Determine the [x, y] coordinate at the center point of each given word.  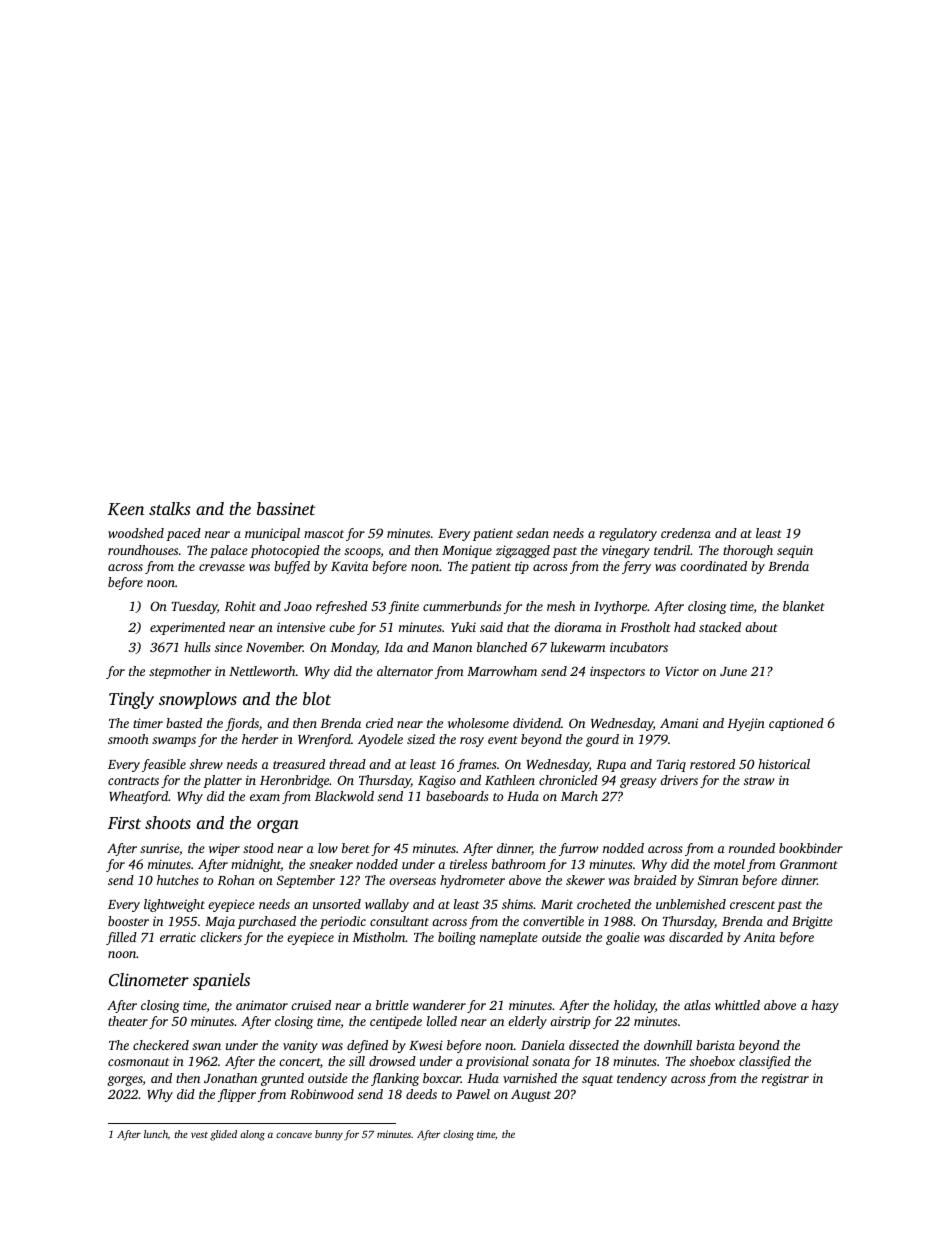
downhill [668, 1045]
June [733, 671]
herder [260, 739]
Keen [126, 509]
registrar [785, 1079]
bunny [329, 1135]
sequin [795, 551]
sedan [532, 533]
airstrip [570, 1022]
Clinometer [149, 980]
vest [199, 1135]
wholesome [478, 723]
